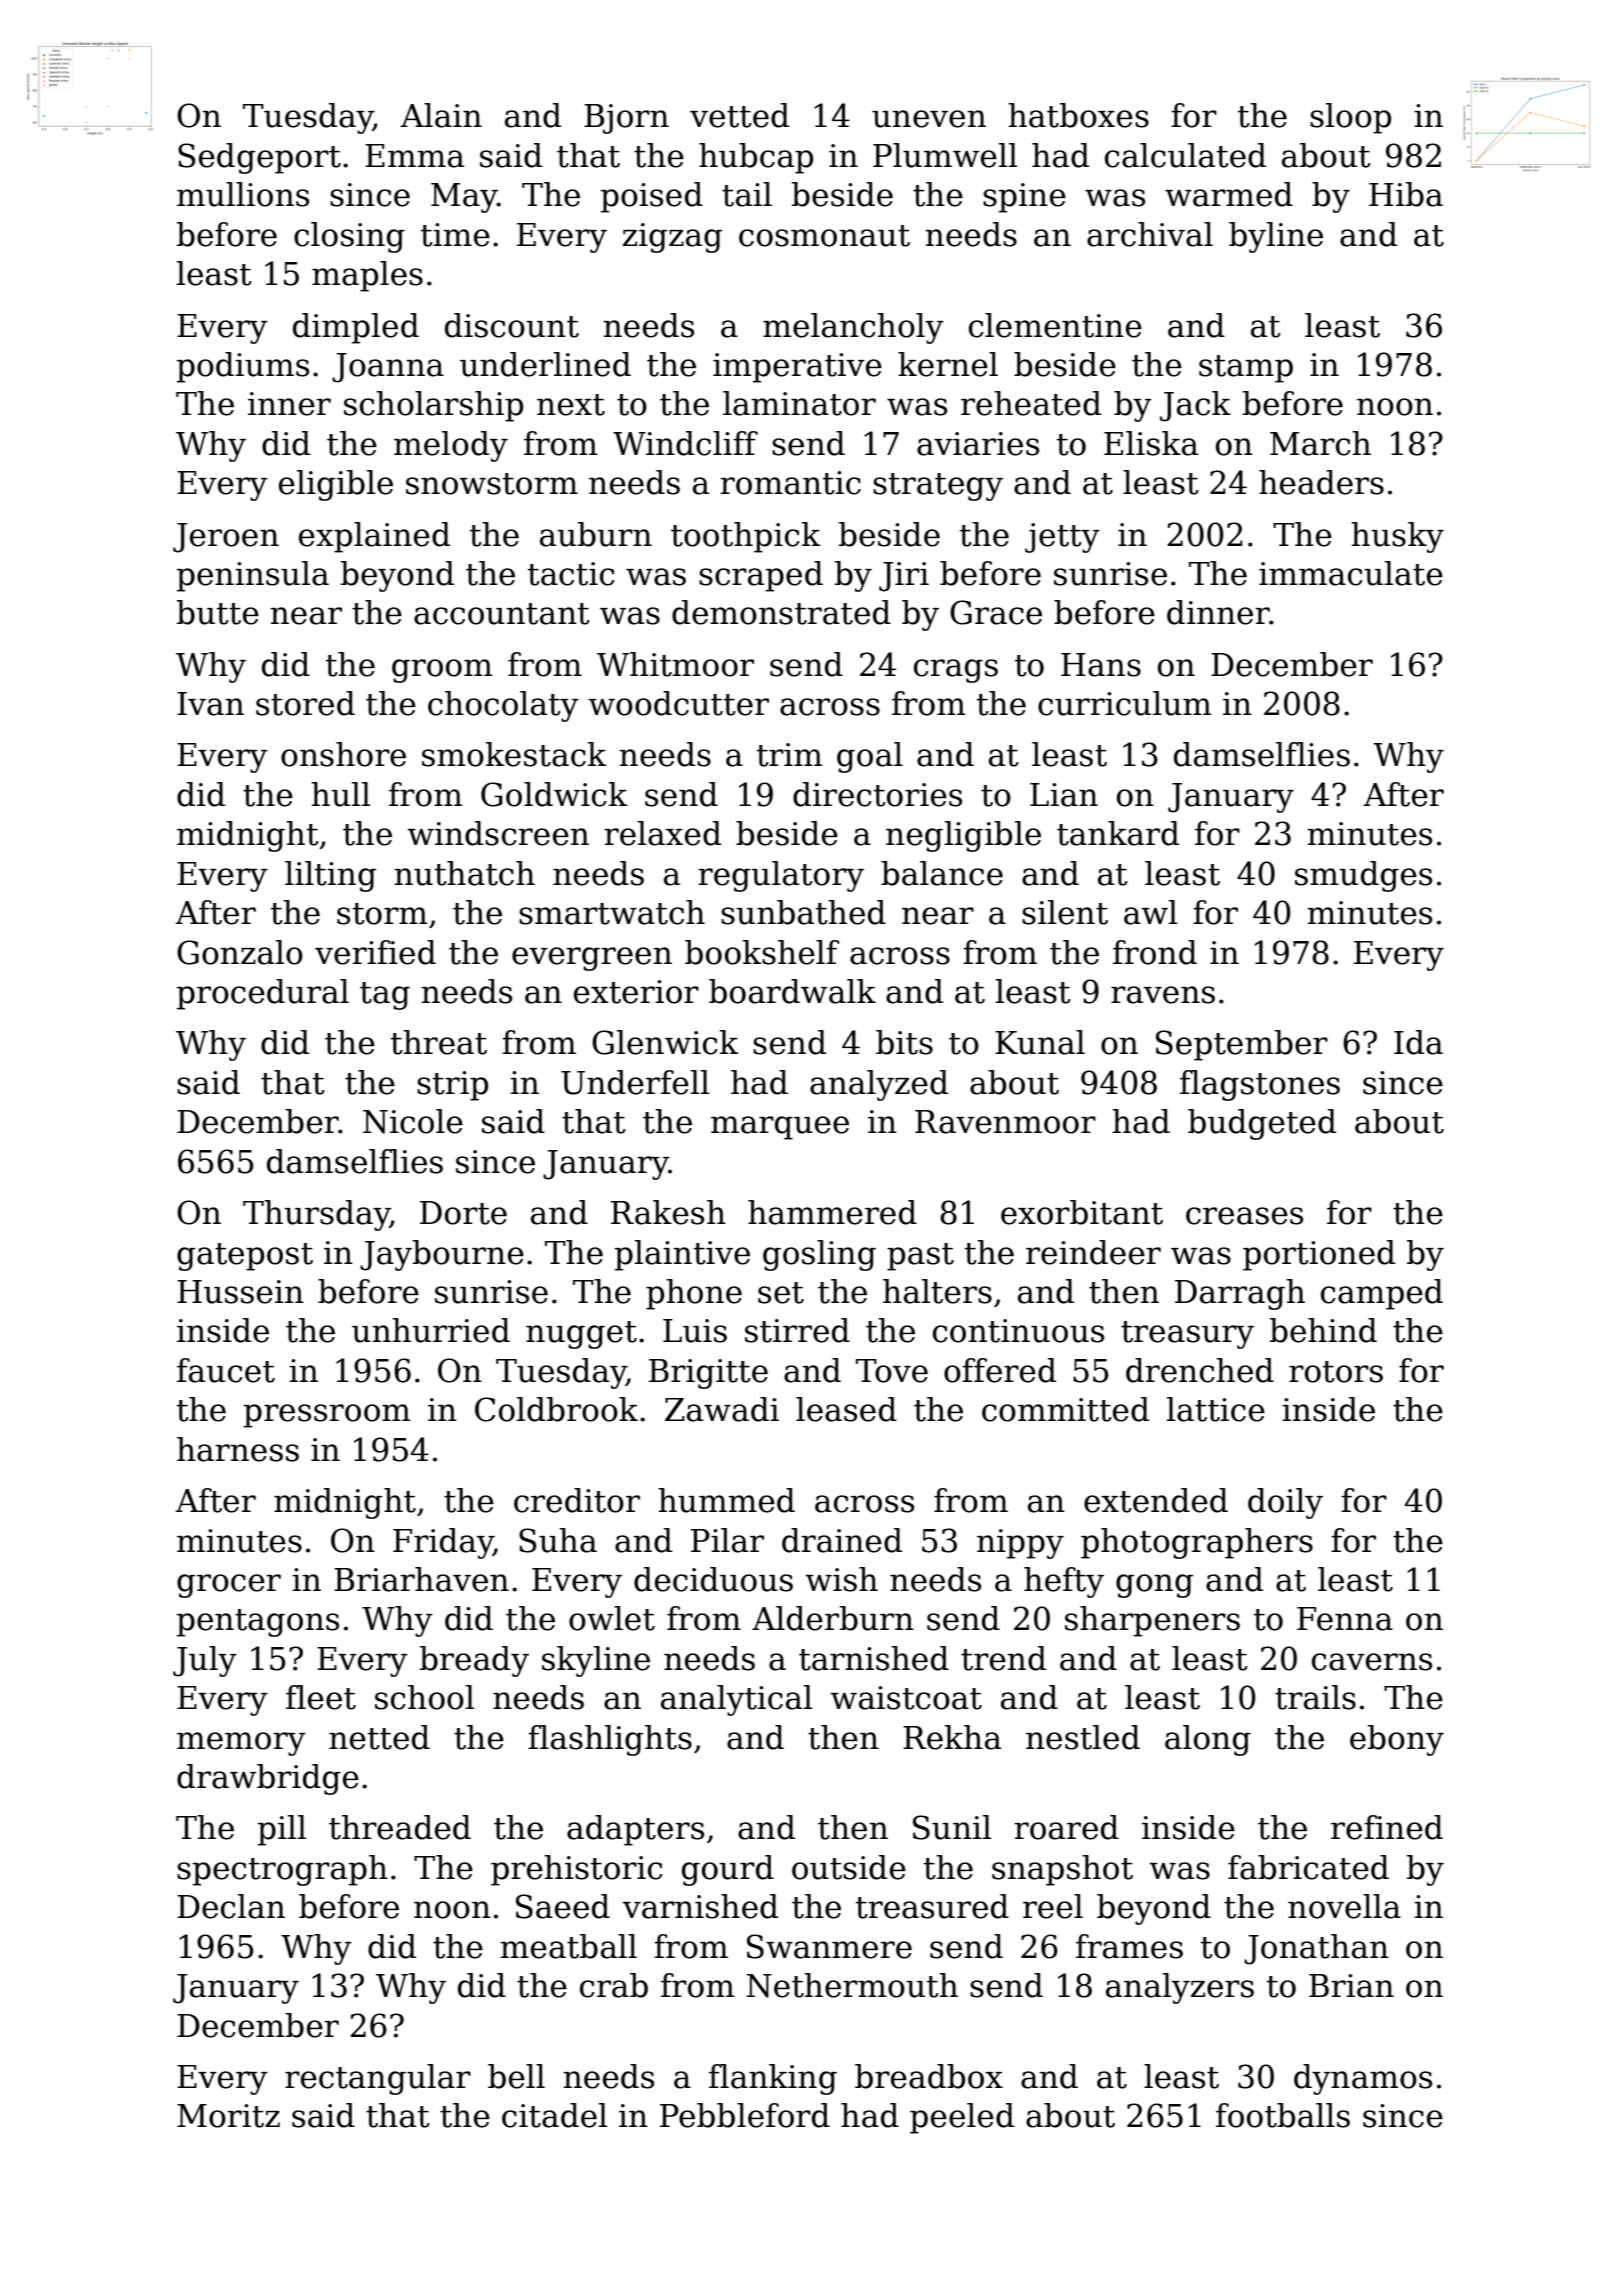 The image size is (1620, 2292). Describe the element at coordinates (1065, 912) in the document. I see `silent` at that location.
